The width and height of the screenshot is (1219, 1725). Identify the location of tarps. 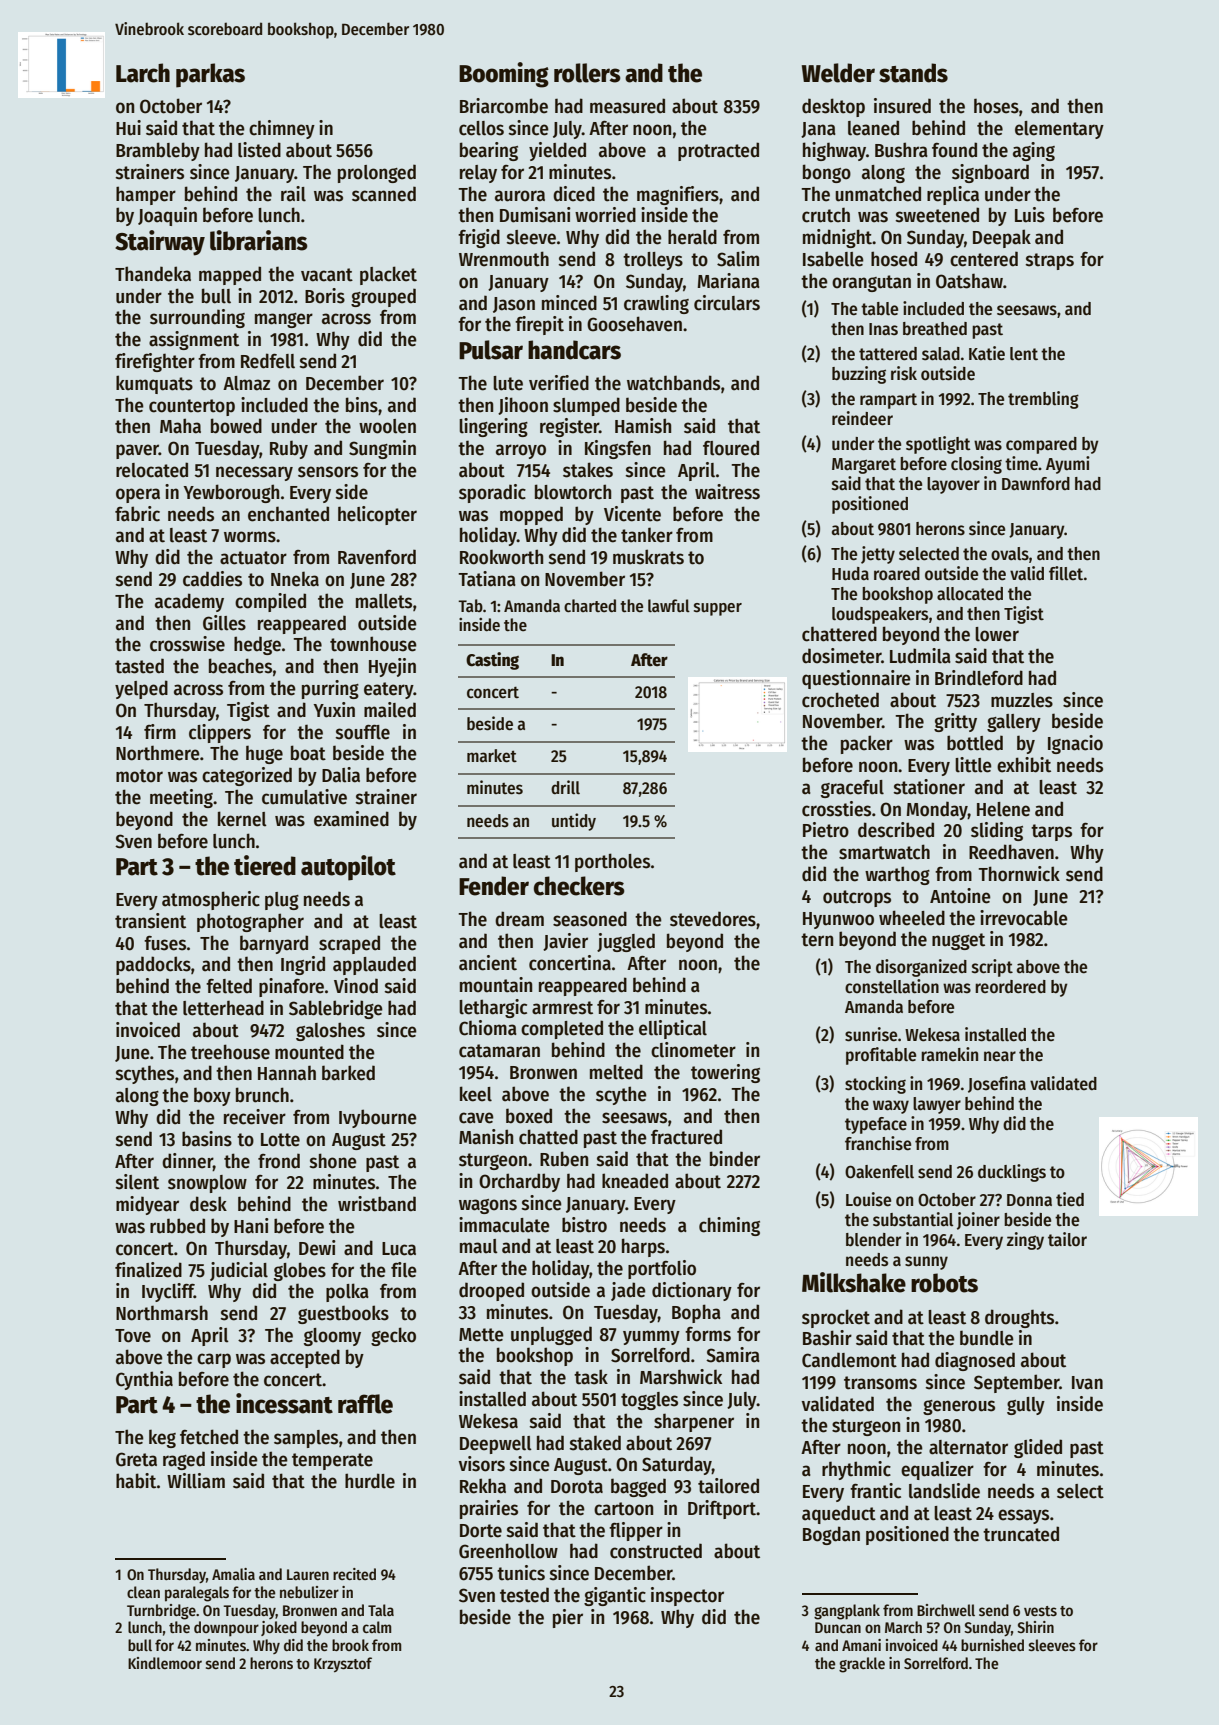
(1051, 832).
